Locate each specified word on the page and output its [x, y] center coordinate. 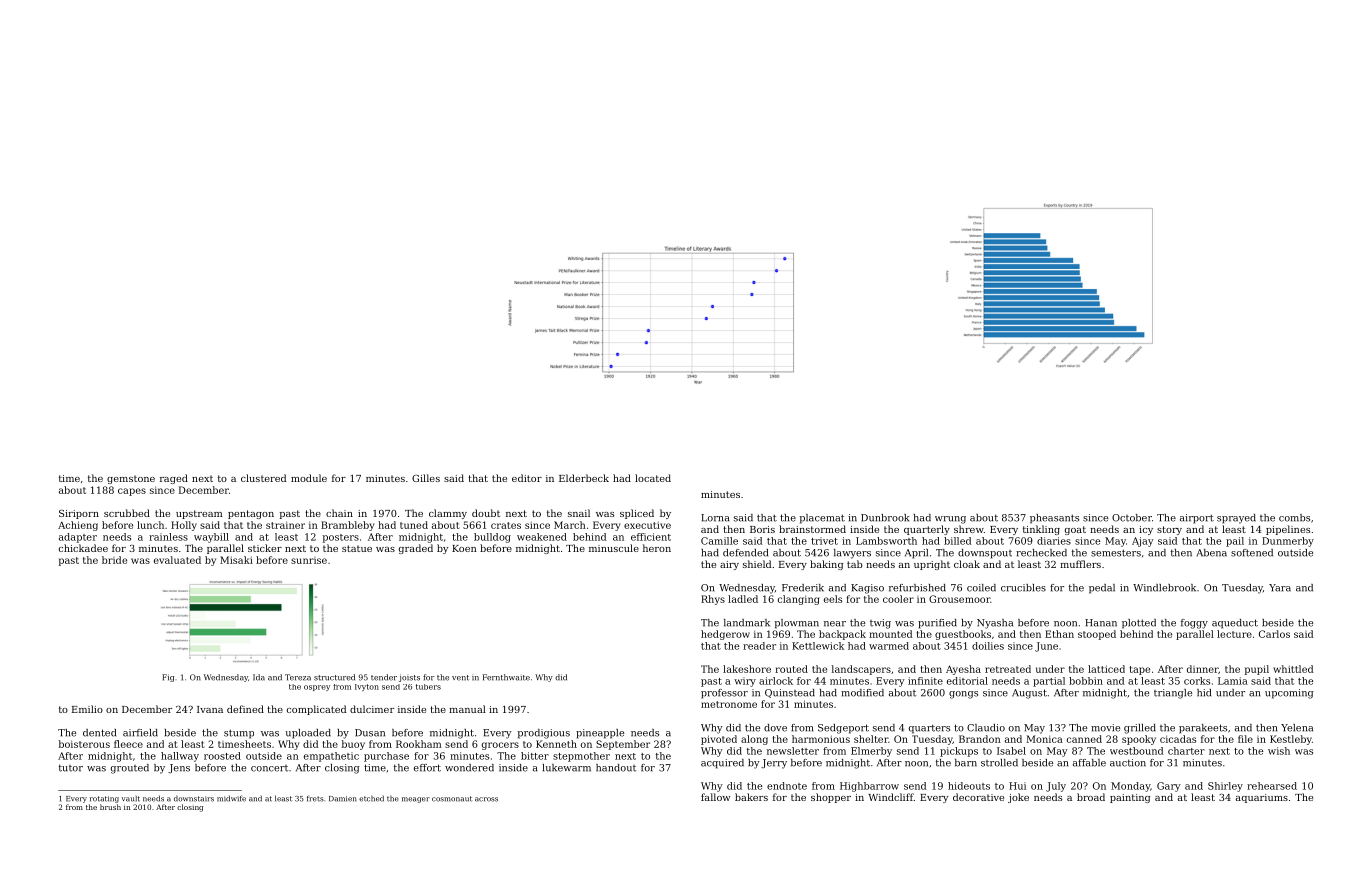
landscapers [861, 670]
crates [506, 525]
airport [1197, 519]
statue [357, 548]
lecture [1234, 634]
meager [416, 800]
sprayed [1236, 519]
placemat [822, 519]
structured [334, 677]
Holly [184, 526]
